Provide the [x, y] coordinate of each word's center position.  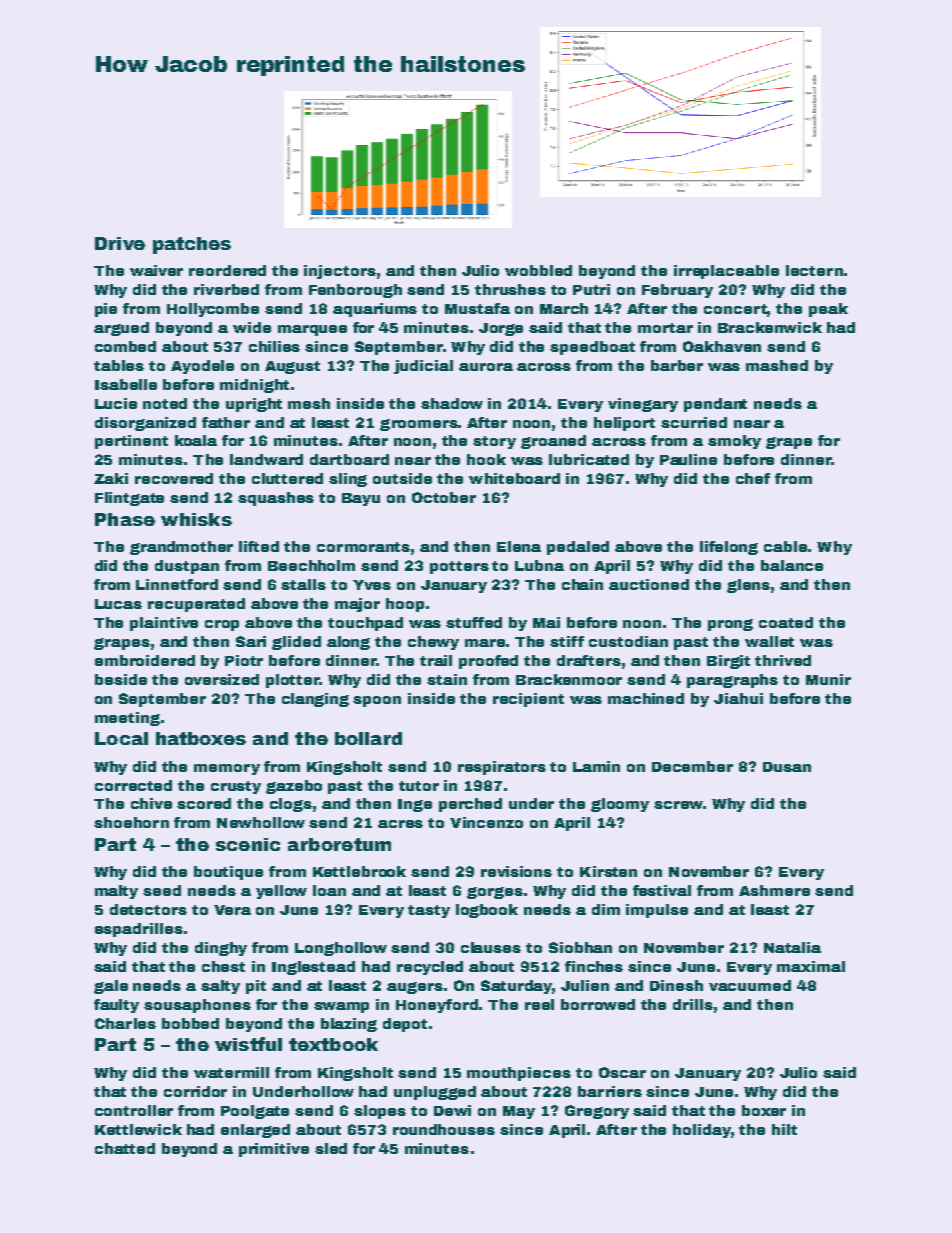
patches [192, 245]
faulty [116, 1006]
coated [786, 622]
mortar [665, 328]
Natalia [792, 947]
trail [436, 660]
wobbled [538, 270]
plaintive [164, 624]
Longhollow [341, 949]
